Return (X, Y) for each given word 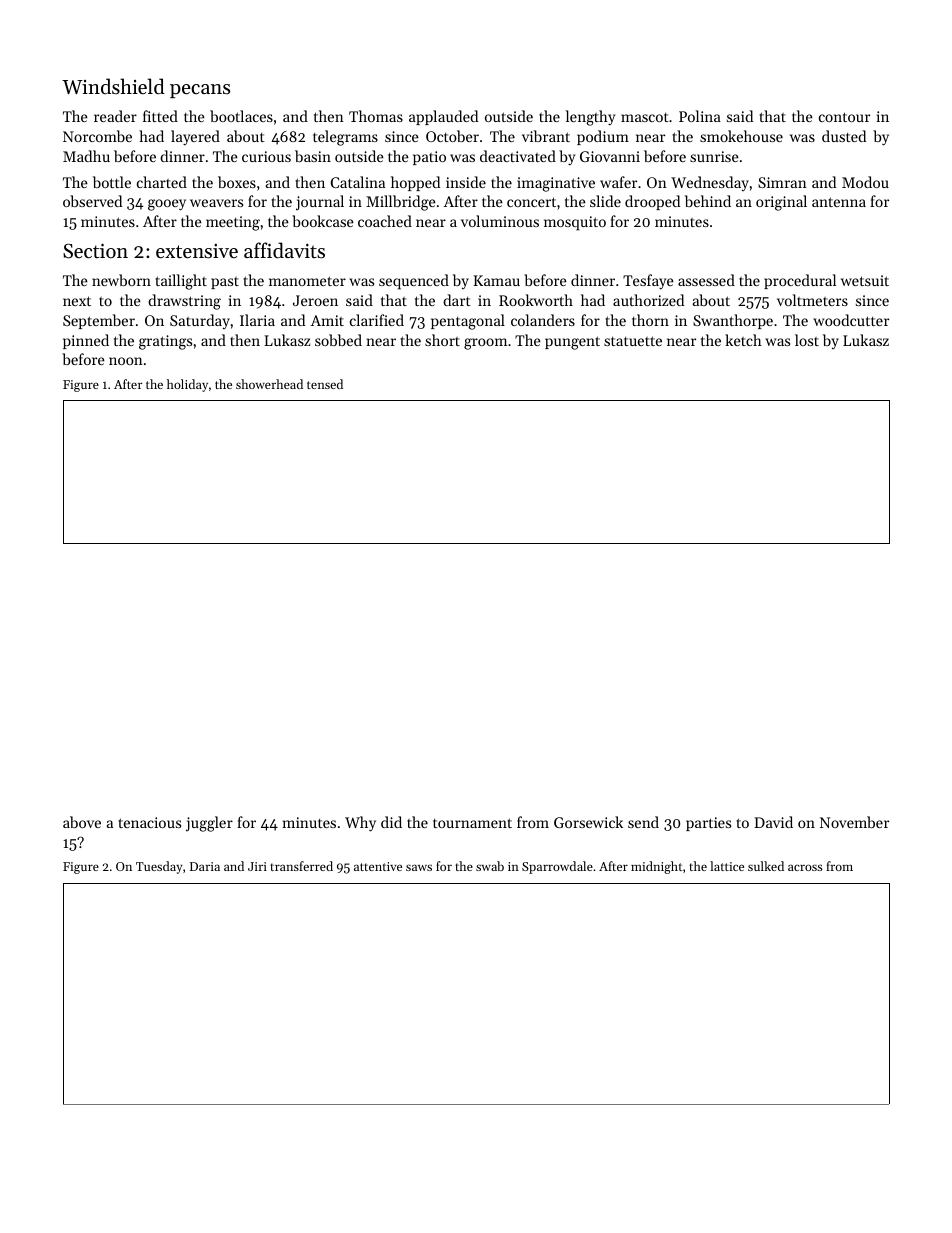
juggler (209, 824)
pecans (200, 91)
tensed (325, 384)
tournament (472, 823)
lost (807, 340)
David (773, 822)
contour (844, 117)
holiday (187, 385)
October (452, 136)
